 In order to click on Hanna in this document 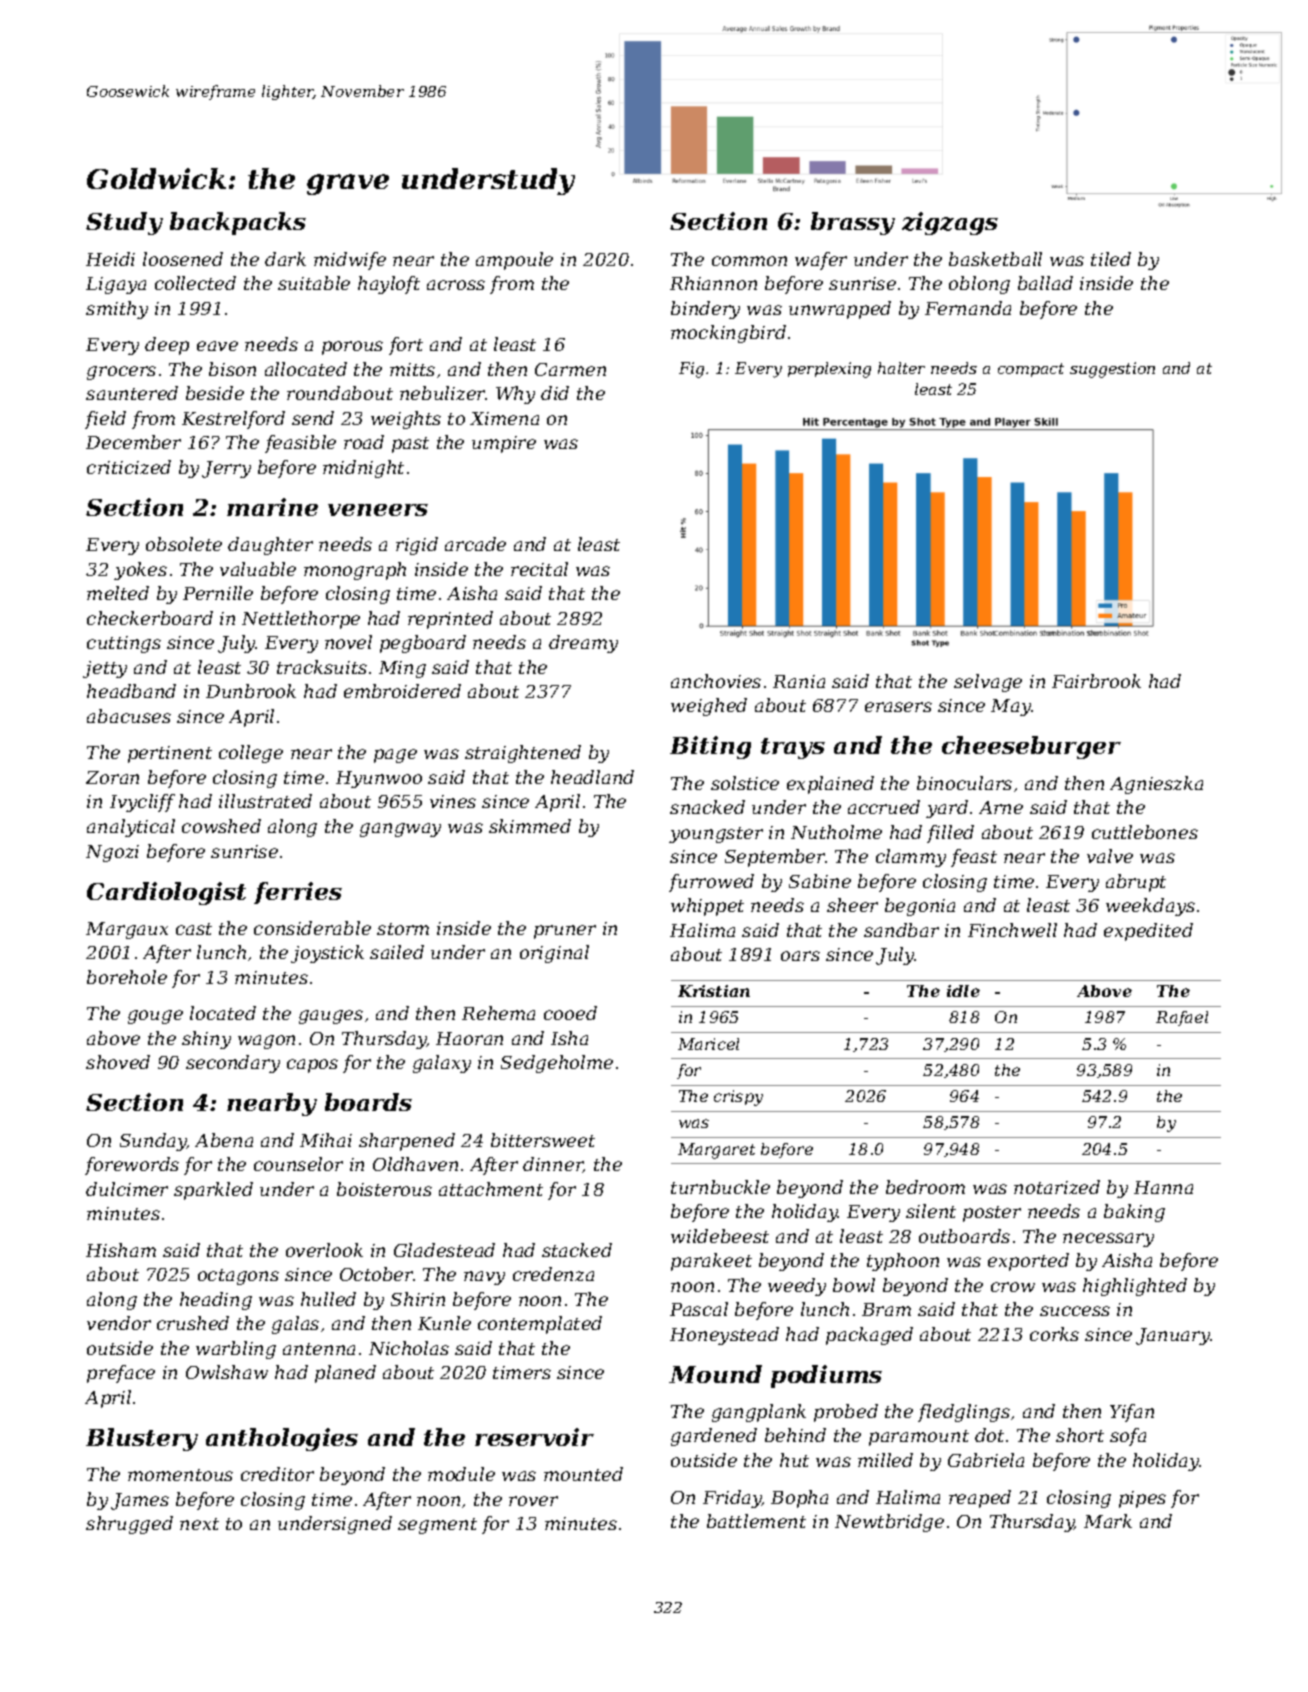, I will do `click(1163, 1187)`.
